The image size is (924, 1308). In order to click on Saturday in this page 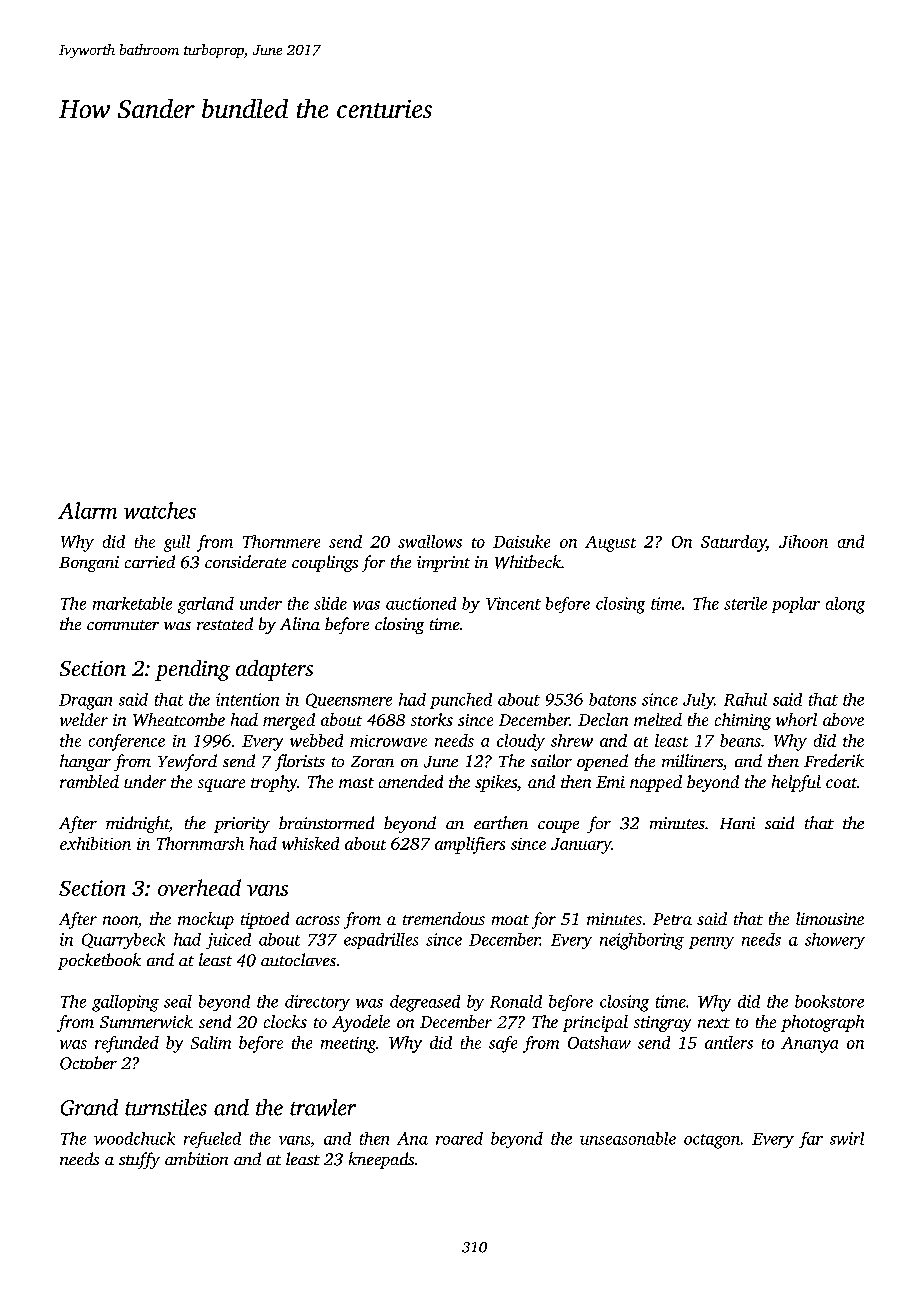, I will do `click(733, 543)`.
